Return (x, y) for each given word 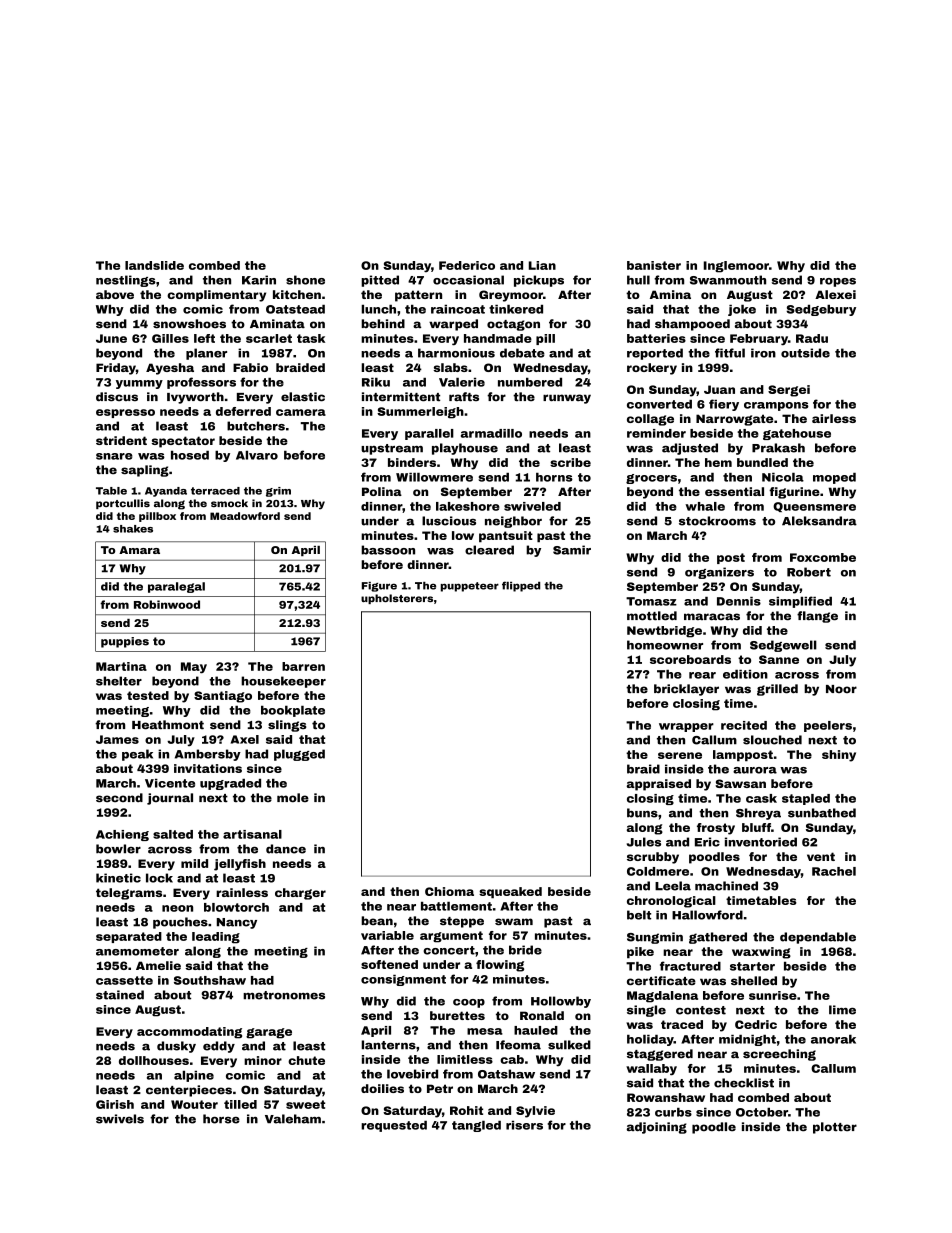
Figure (379, 587)
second (119, 798)
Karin (259, 280)
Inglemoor (736, 267)
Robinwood (167, 604)
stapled (806, 799)
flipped (521, 586)
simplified (800, 602)
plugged (299, 755)
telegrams (129, 894)
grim (278, 492)
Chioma (449, 891)
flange (817, 617)
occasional (468, 280)
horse (221, 1119)
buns (642, 813)
